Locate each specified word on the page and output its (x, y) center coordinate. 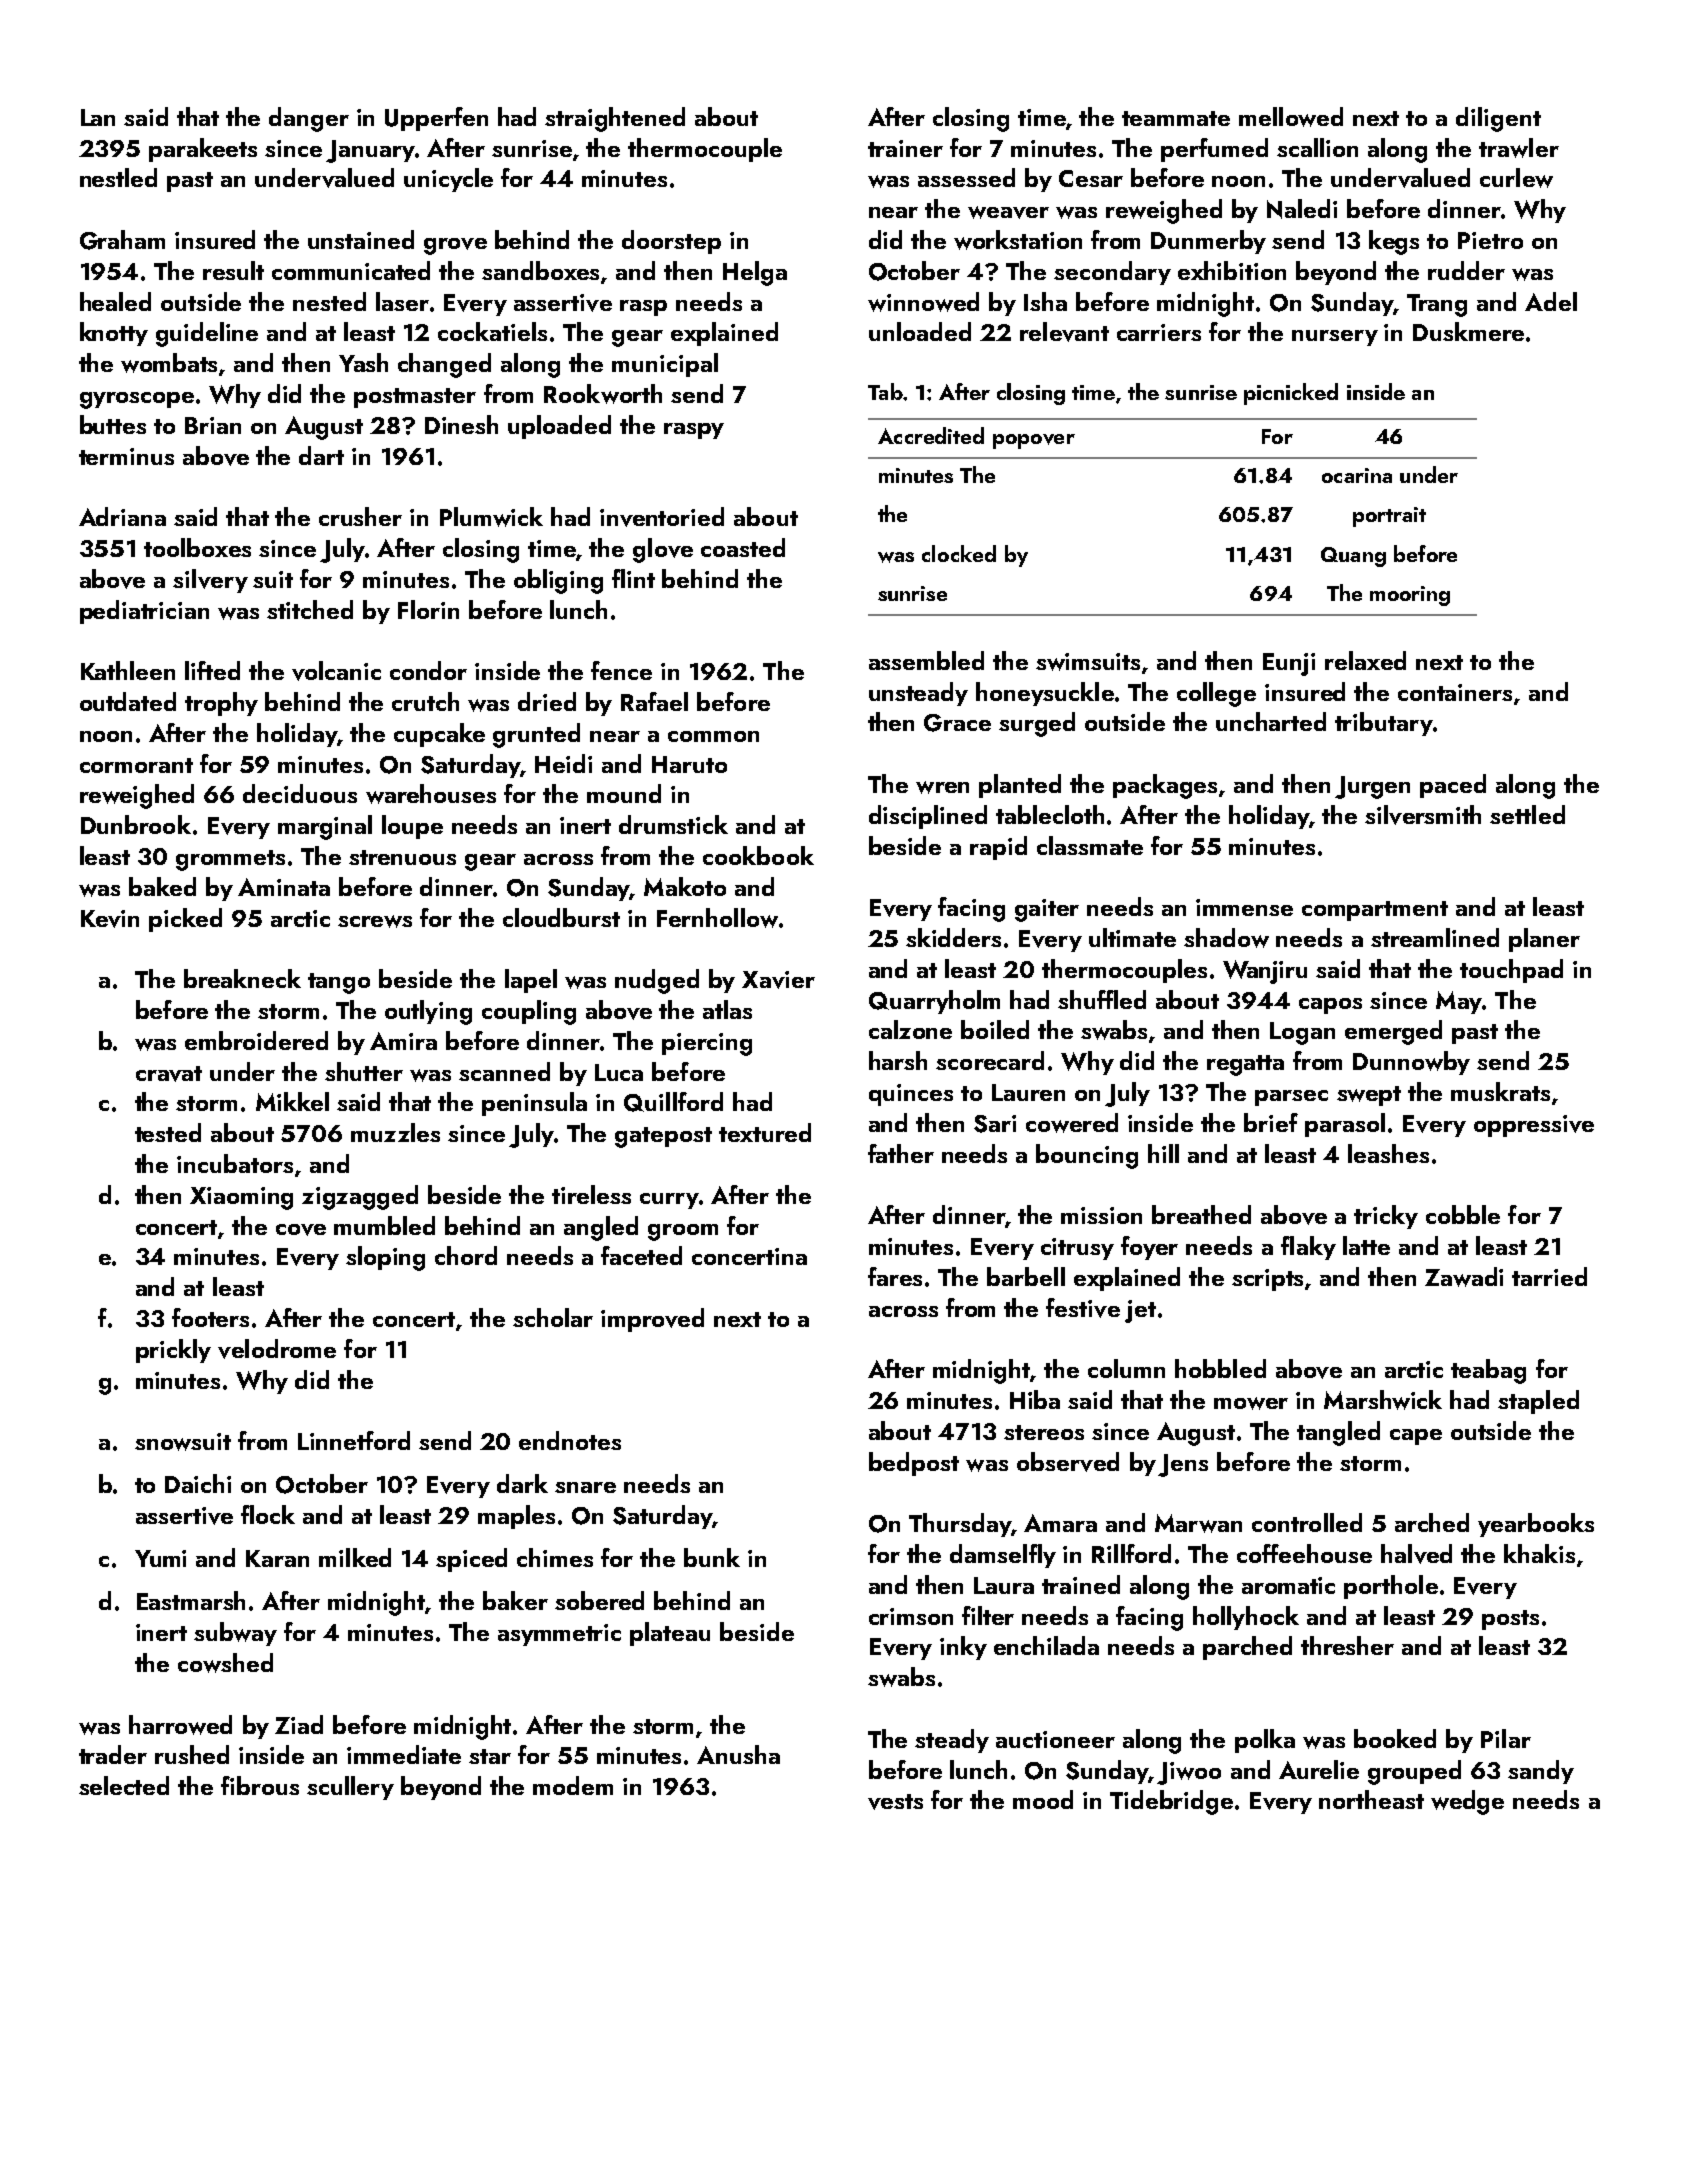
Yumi (160, 1558)
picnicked (1291, 394)
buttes (113, 424)
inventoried (662, 517)
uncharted (1271, 721)
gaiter (1047, 910)
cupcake (439, 735)
